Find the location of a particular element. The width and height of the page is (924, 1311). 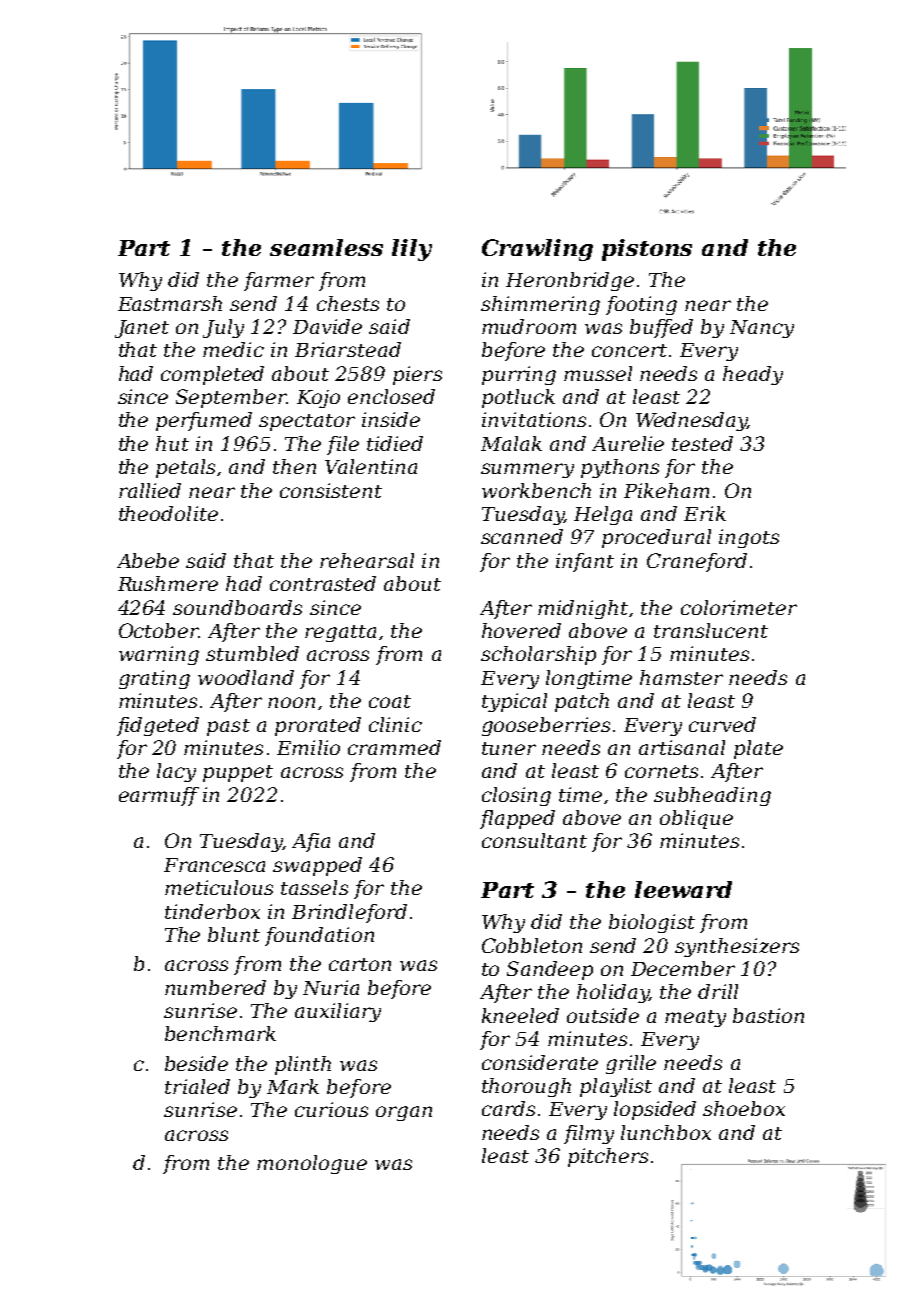

artisanal is located at coordinates (682, 747).
